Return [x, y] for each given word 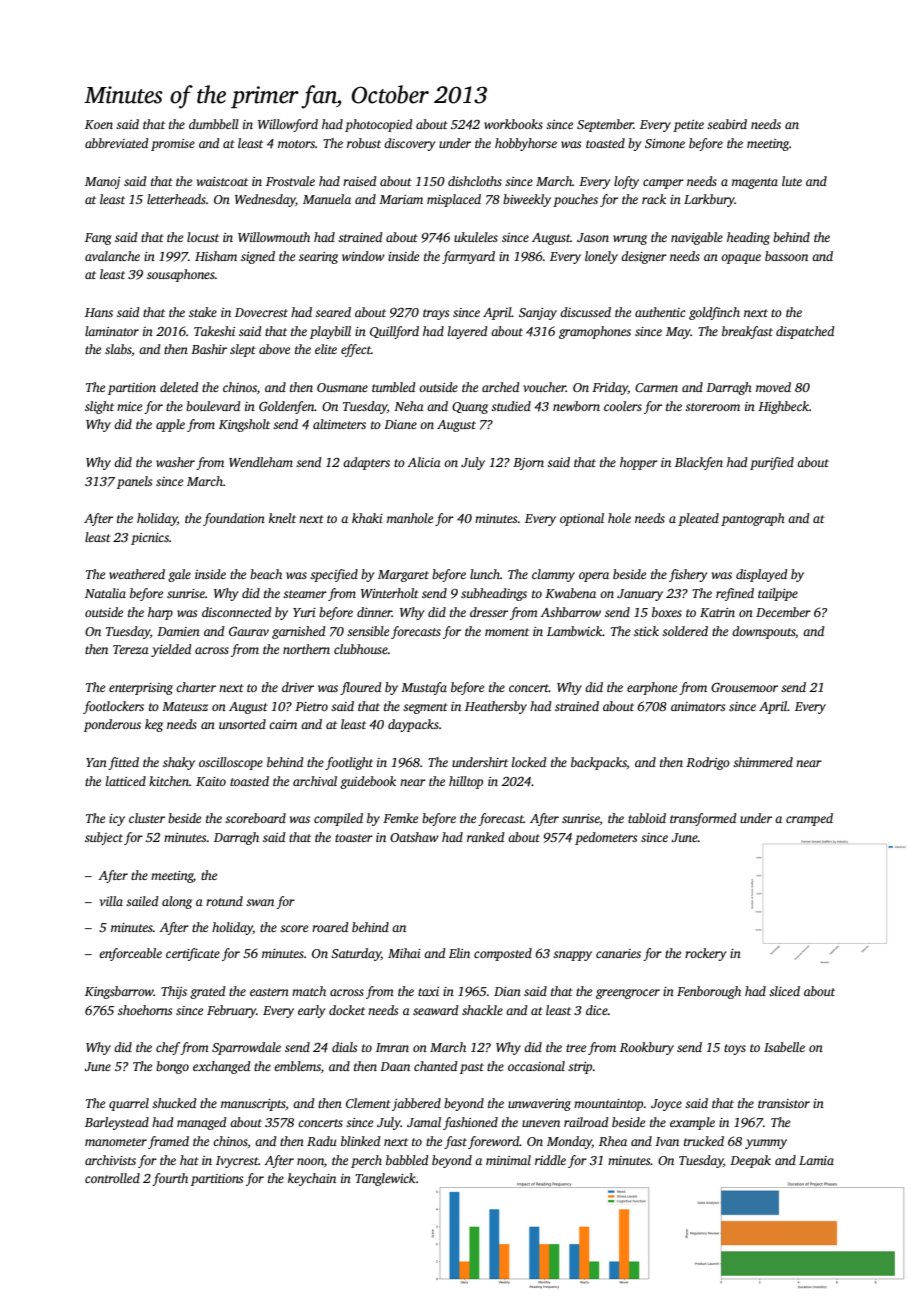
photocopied [379, 125]
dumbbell [214, 124]
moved [773, 387]
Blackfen [699, 463]
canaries [618, 953]
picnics [150, 539]
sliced [784, 991]
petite [688, 126]
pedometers [606, 838]
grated [208, 992]
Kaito [211, 781]
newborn [576, 406]
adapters [366, 463]
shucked [174, 1103]
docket [347, 1010]
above [274, 349]
